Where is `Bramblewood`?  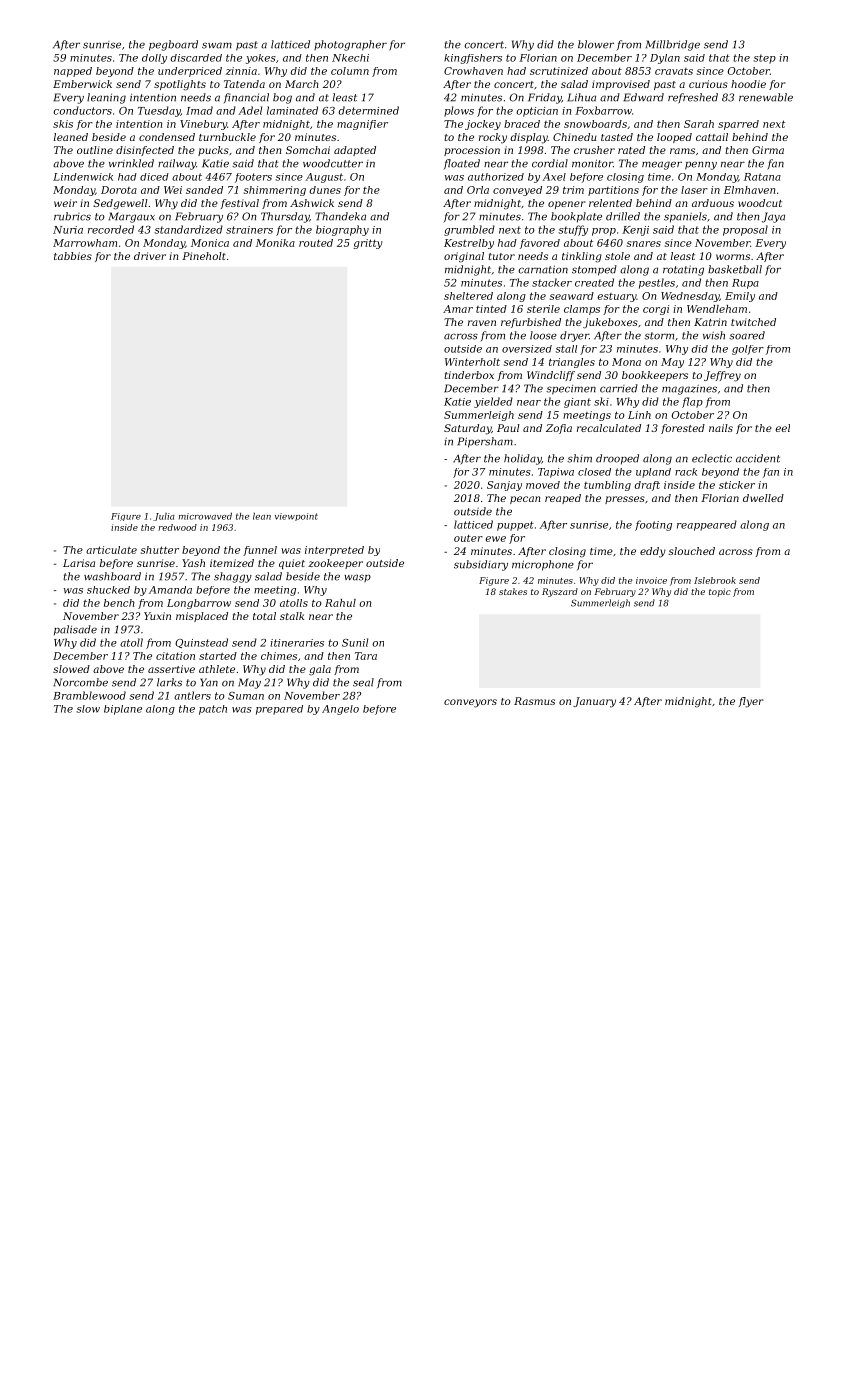
Bramblewood is located at coordinates (89, 695).
